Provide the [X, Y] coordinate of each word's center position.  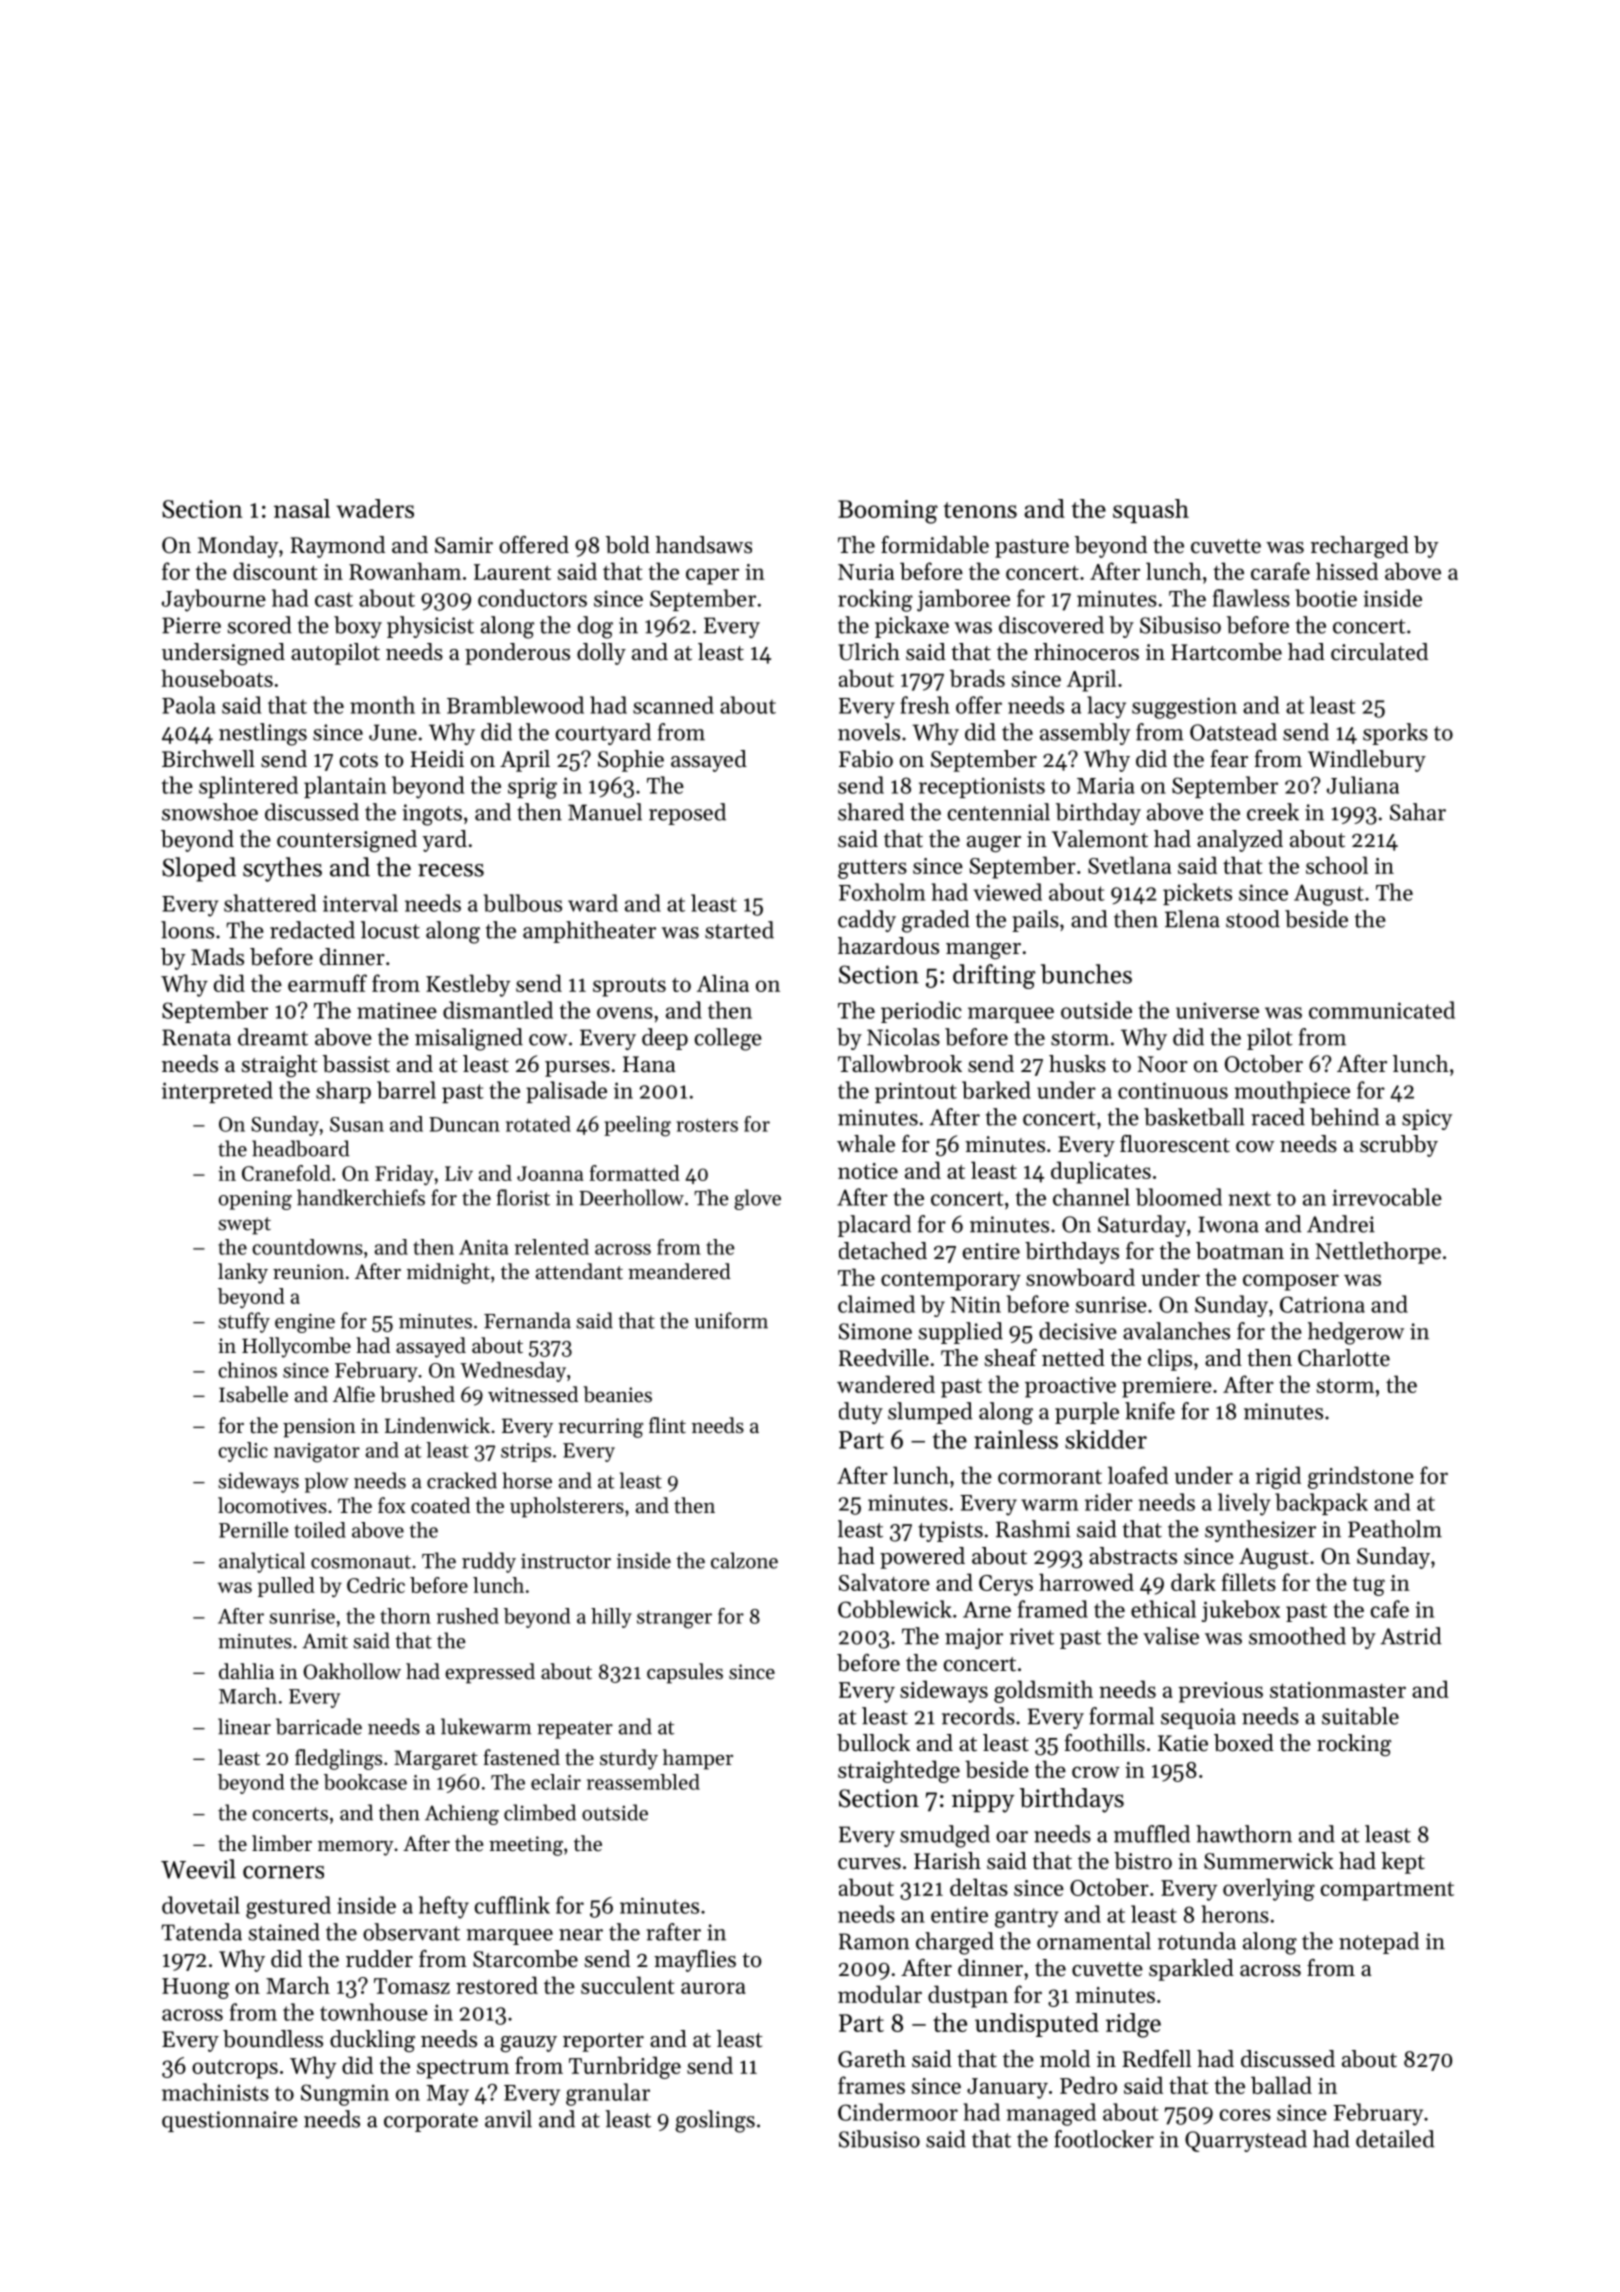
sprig [532, 788]
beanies [617, 1394]
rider [1109, 1502]
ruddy [489, 1562]
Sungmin [345, 2095]
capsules [685, 1673]
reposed [687, 814]
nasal [302, 508]
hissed [1347, 571]
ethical [1163, 1609]
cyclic [243, 1452]
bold [628, 545]
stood [1253, 919]
